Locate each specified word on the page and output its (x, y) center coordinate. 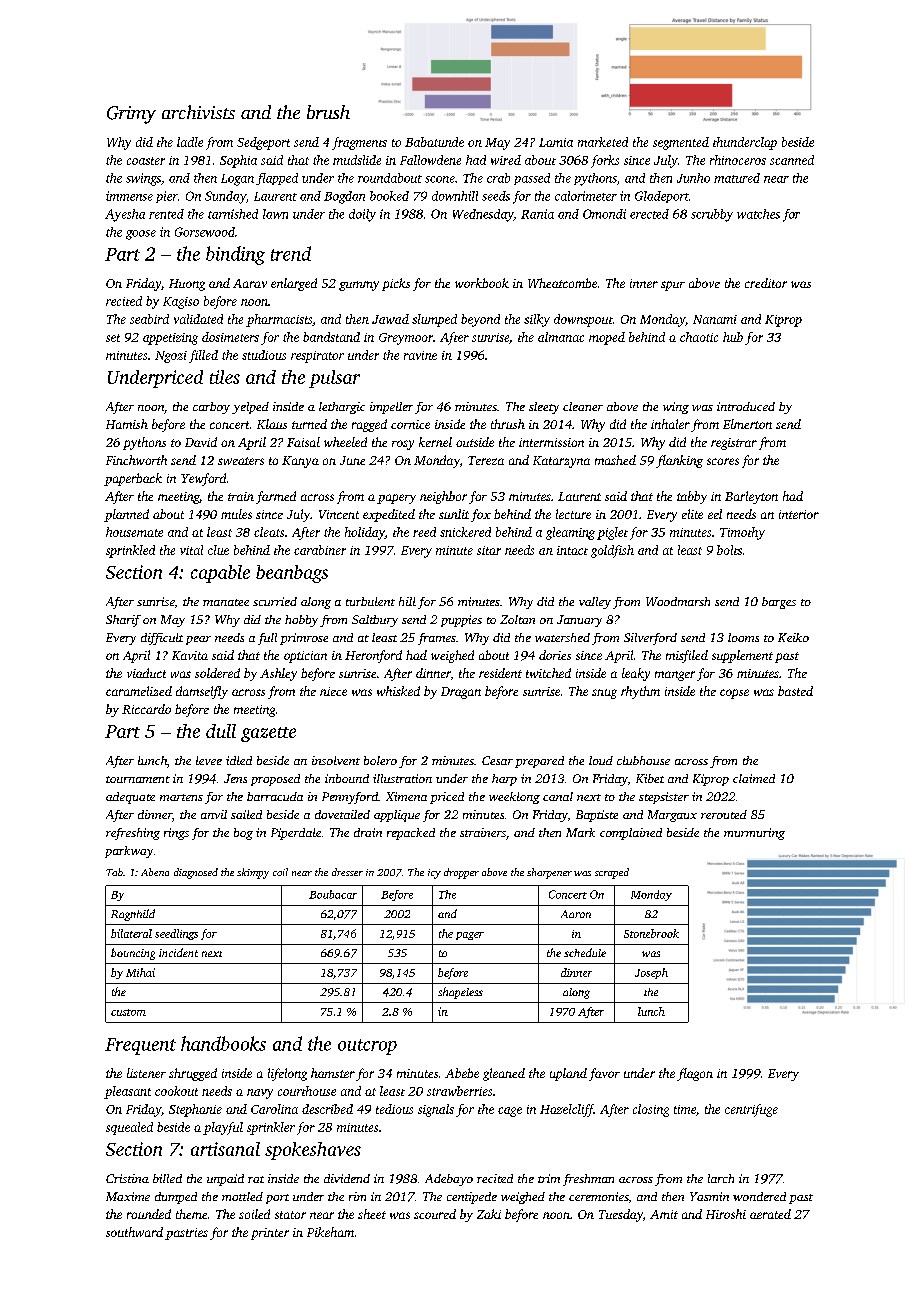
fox (481, 515)
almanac (561, 337)
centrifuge (751, 1110)
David (201, 442)
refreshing (133, 834)
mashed (615, 460)
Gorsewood (205, 232)
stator (290, 1215)
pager (470, 936)
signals (436, 1110)
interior (799, 514)
